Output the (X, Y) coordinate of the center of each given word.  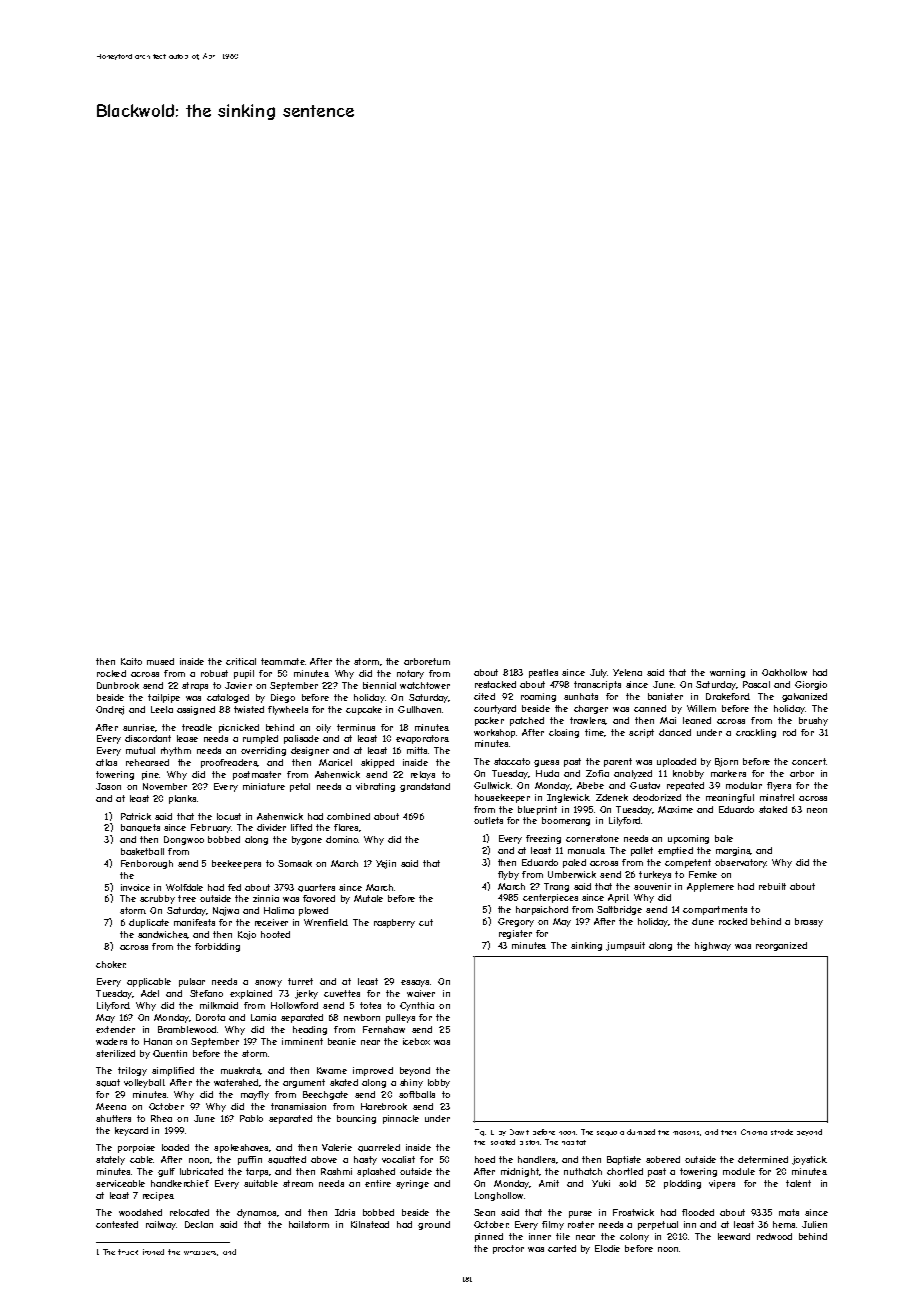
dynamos (256, 1213)
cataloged (228, 698)
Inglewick (568, 798)
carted (562, 1248)
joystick (809, 1160)
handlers (536, 1159)
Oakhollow (784, 672)
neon (817, 810)
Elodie (607, 1248)
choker (111, 964)
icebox (416, 1041)
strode (782, 1132)
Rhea (161, 1118)
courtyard (495, 709)
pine (150, 775)
